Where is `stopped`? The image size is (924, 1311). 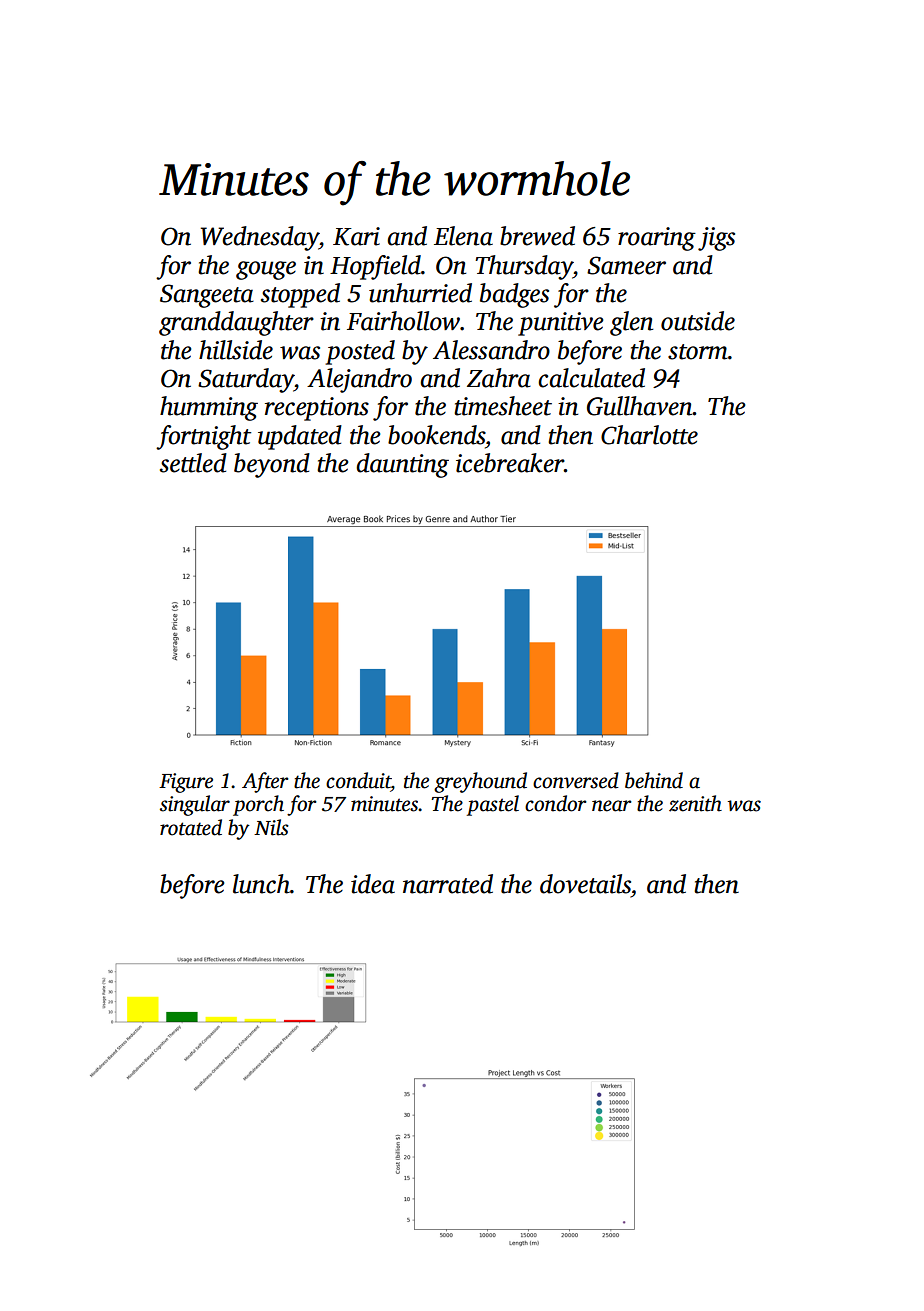
stopped is located at coordinates (300, 295).
